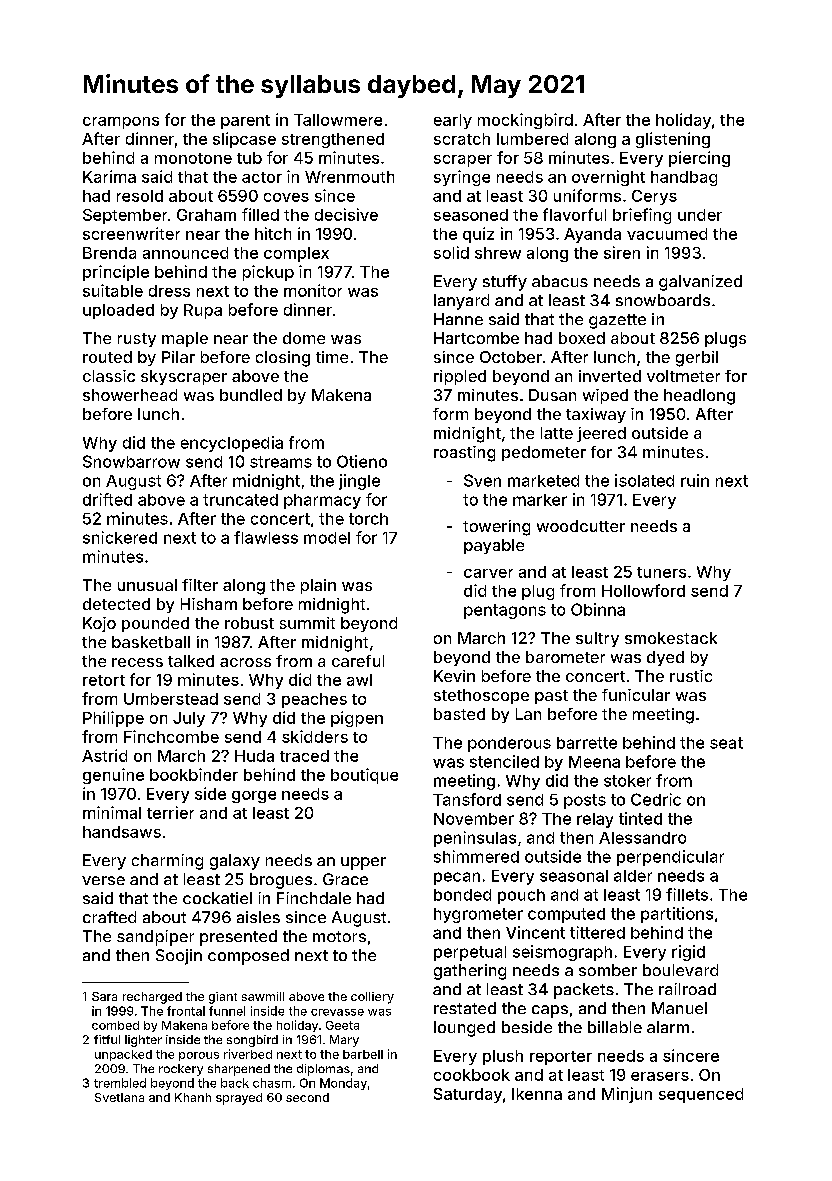 The width and height of the image is (832, 1181). What do you see at coordinates (453, 121) in the image?
I see `early` at bounding box center [453, 121].
